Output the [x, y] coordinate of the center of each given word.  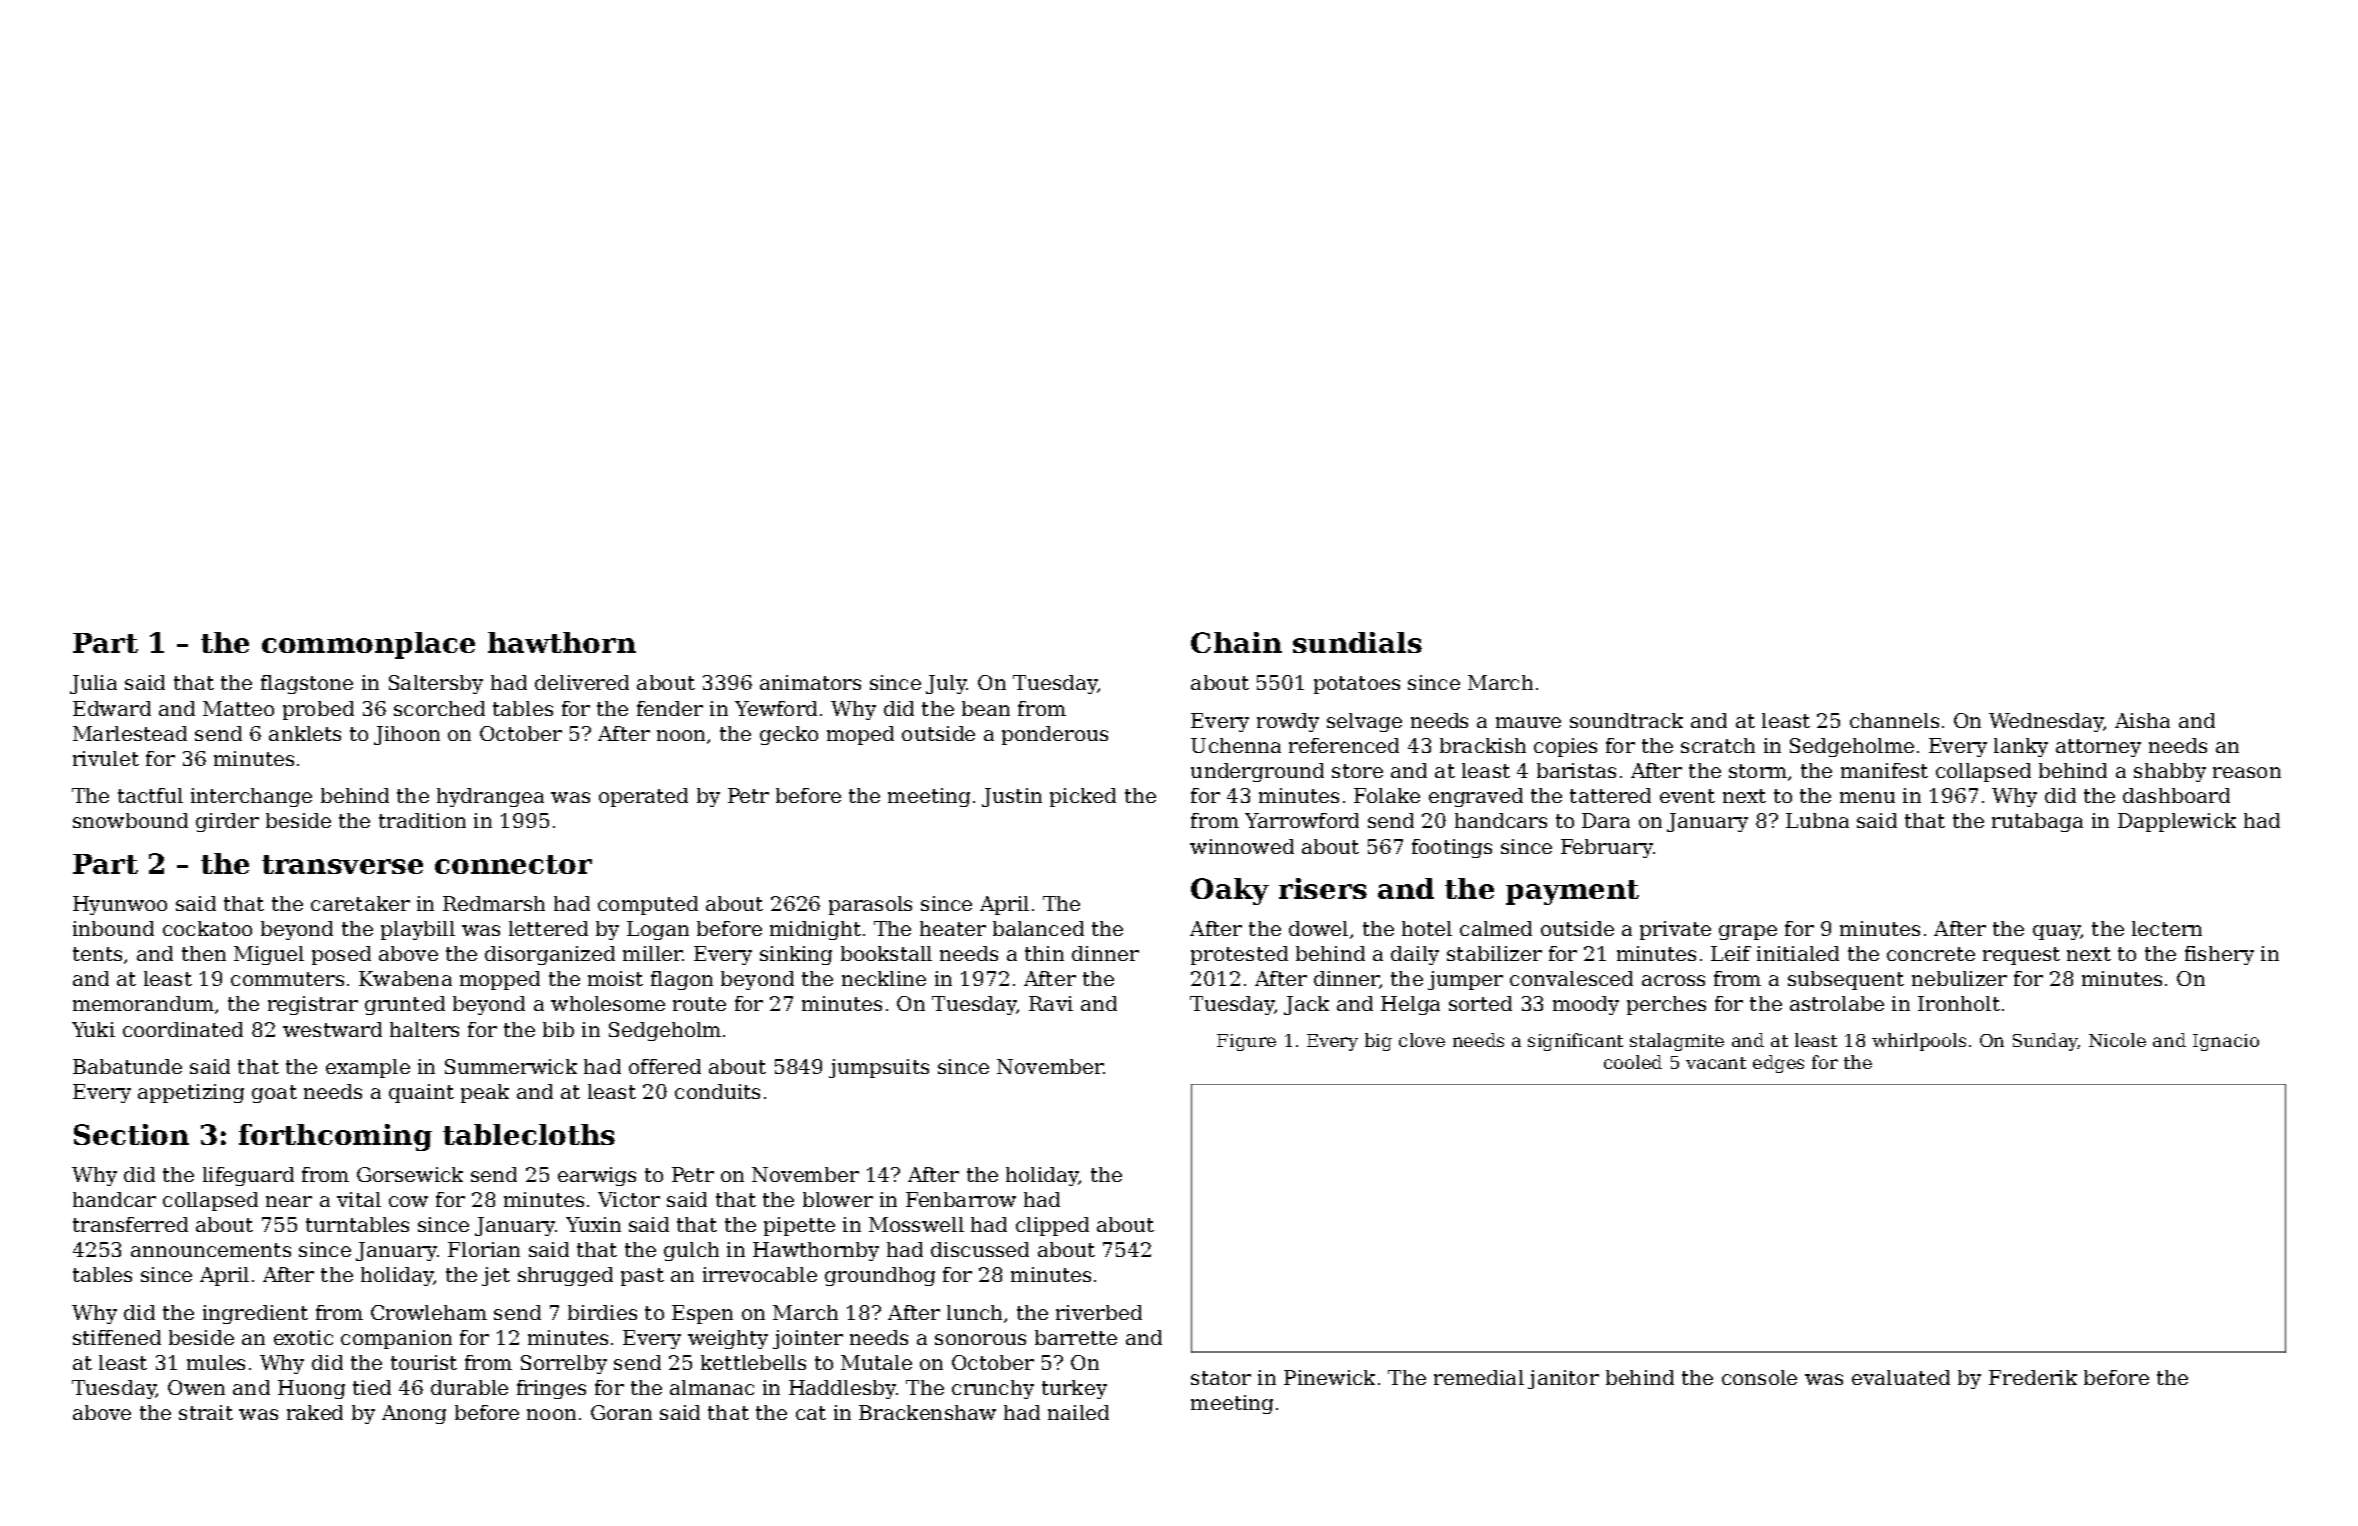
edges [1778, 1064]
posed [341, 955]
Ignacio [2226, 1042]
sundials [1357, 642]
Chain [1236, 642]
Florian [484, 1249]
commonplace [368, 645]
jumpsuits [879, 1068]
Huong [311, 1389]
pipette [799, 1226]
